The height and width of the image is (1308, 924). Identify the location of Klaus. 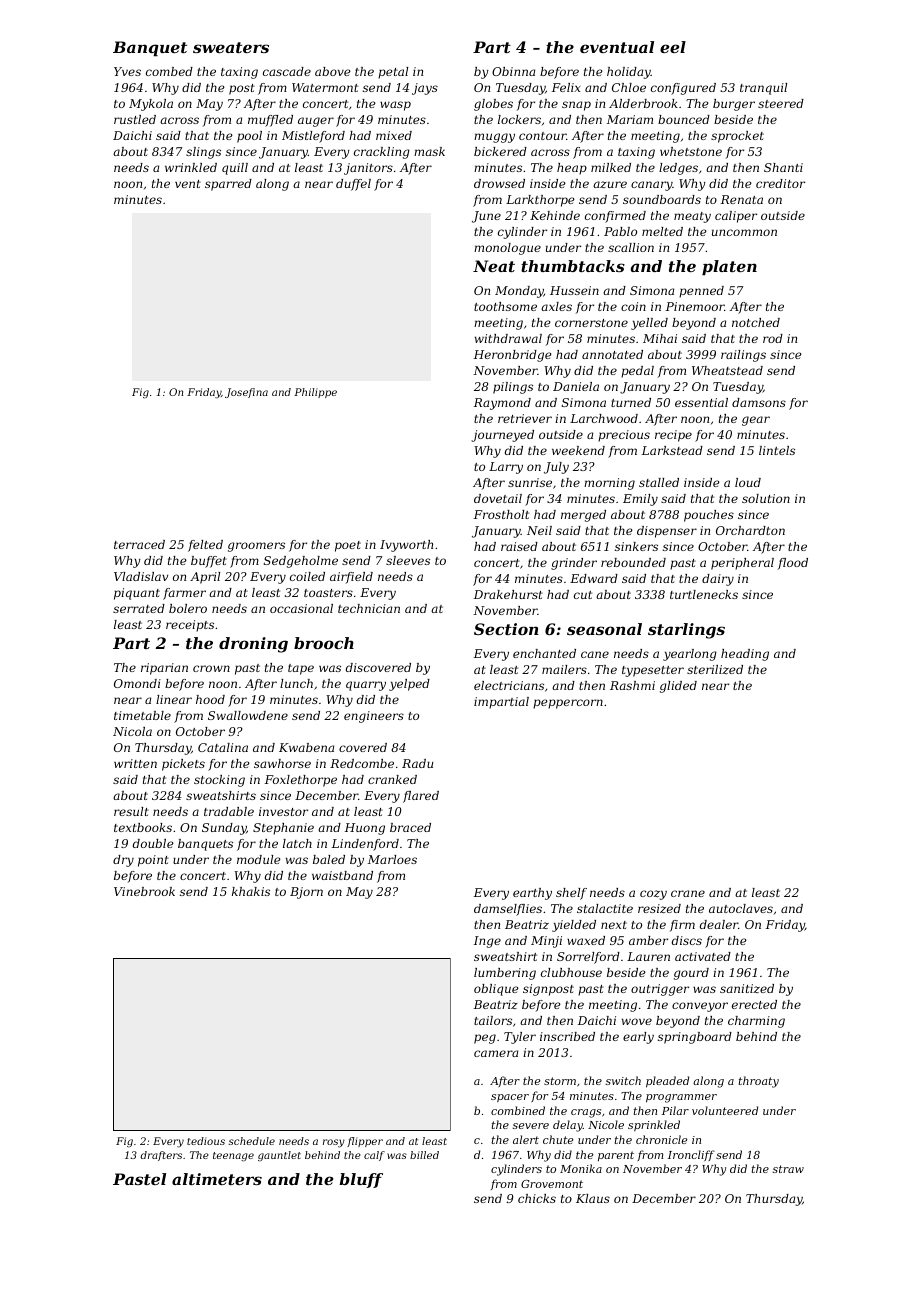
(593, 1198).
